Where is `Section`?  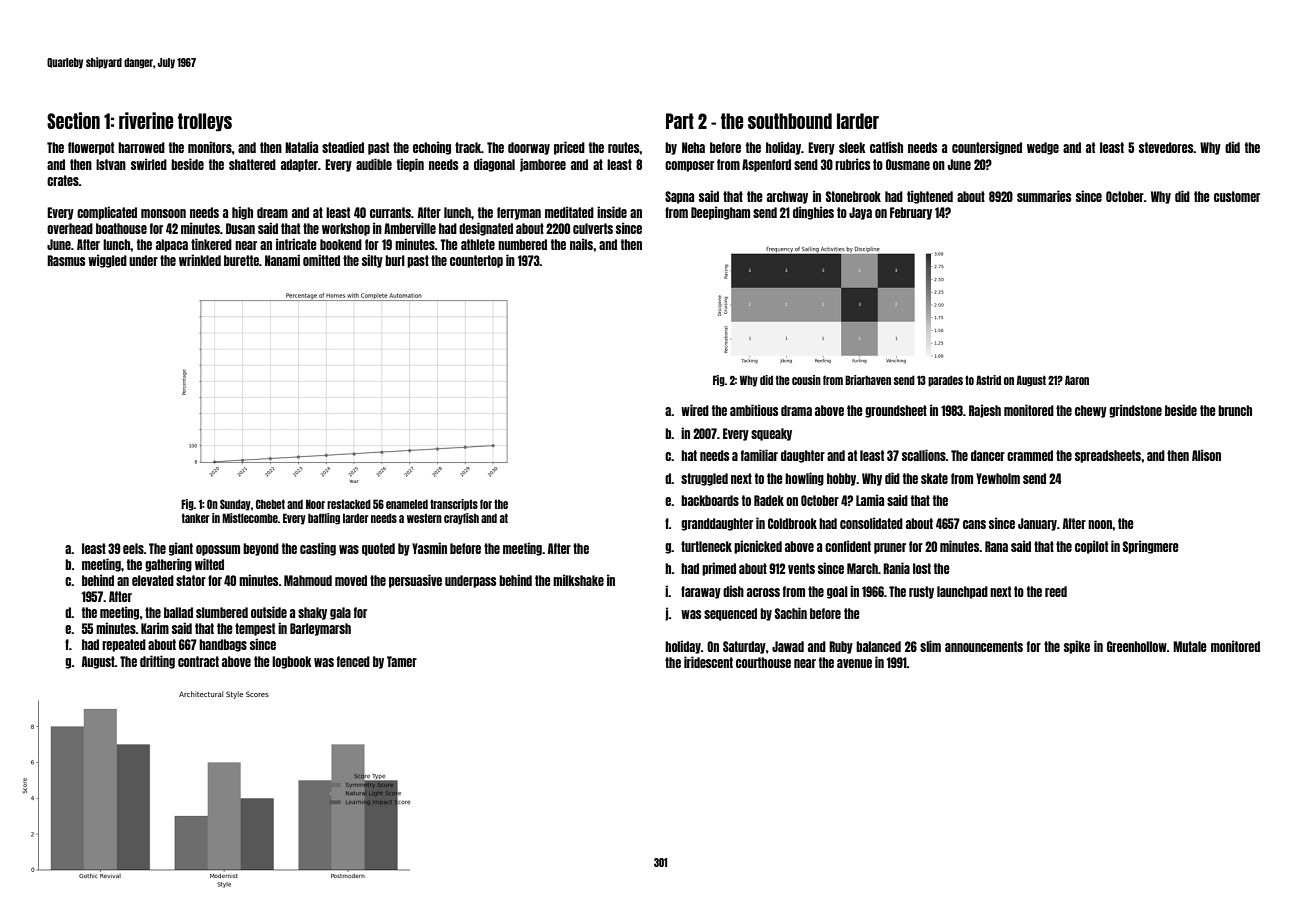
Section is located at coordinates (73, 120).
